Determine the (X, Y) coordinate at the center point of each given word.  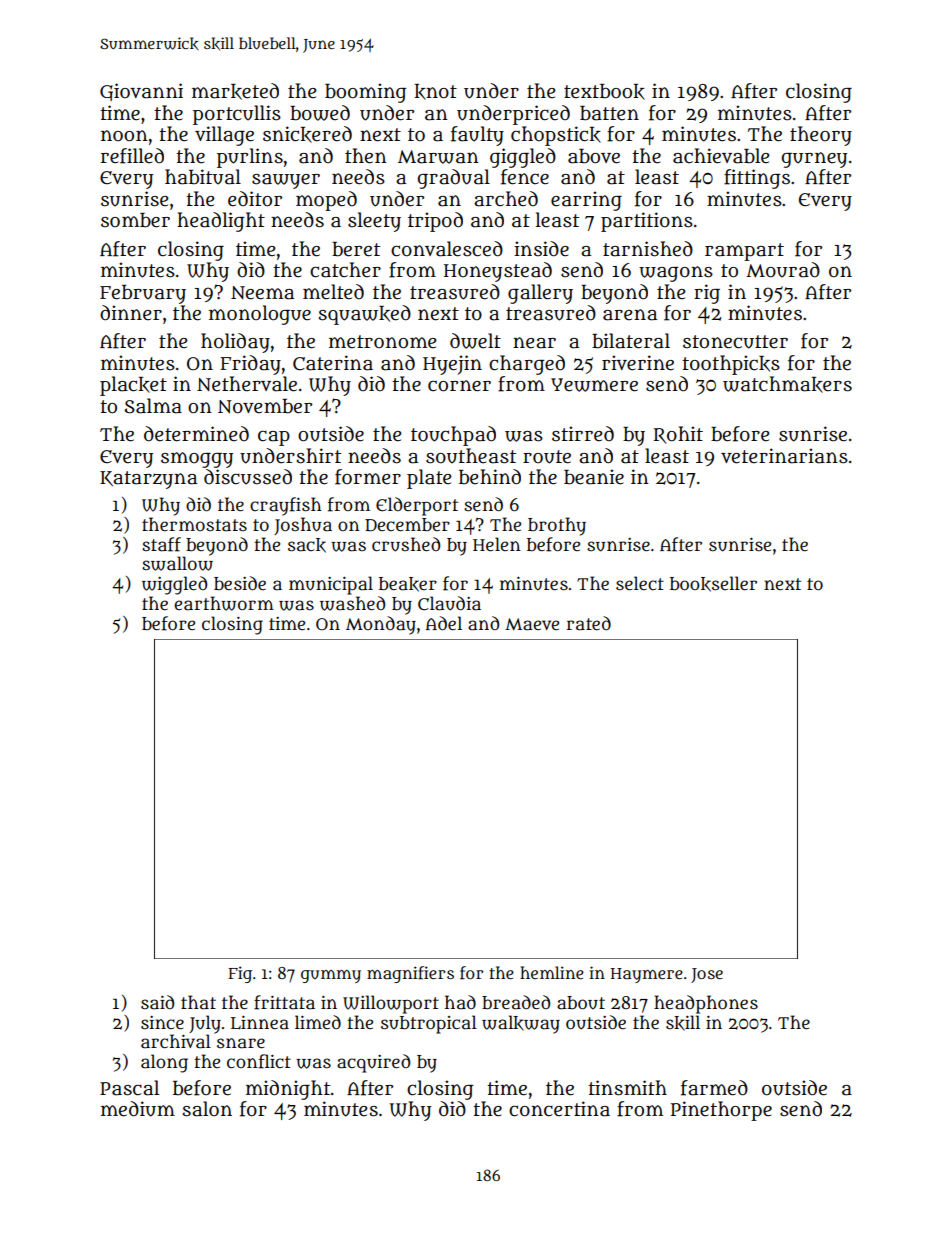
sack (307, 545)
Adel (444, 623)
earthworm (224, 603)
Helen (497, 544)
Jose (707, 975)
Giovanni (141, 92)
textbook (604, 92)
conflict (259, 1061)
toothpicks (731, 365)
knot (435, 92)
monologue (260, 315)
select (640, 583)
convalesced (447, 249)
